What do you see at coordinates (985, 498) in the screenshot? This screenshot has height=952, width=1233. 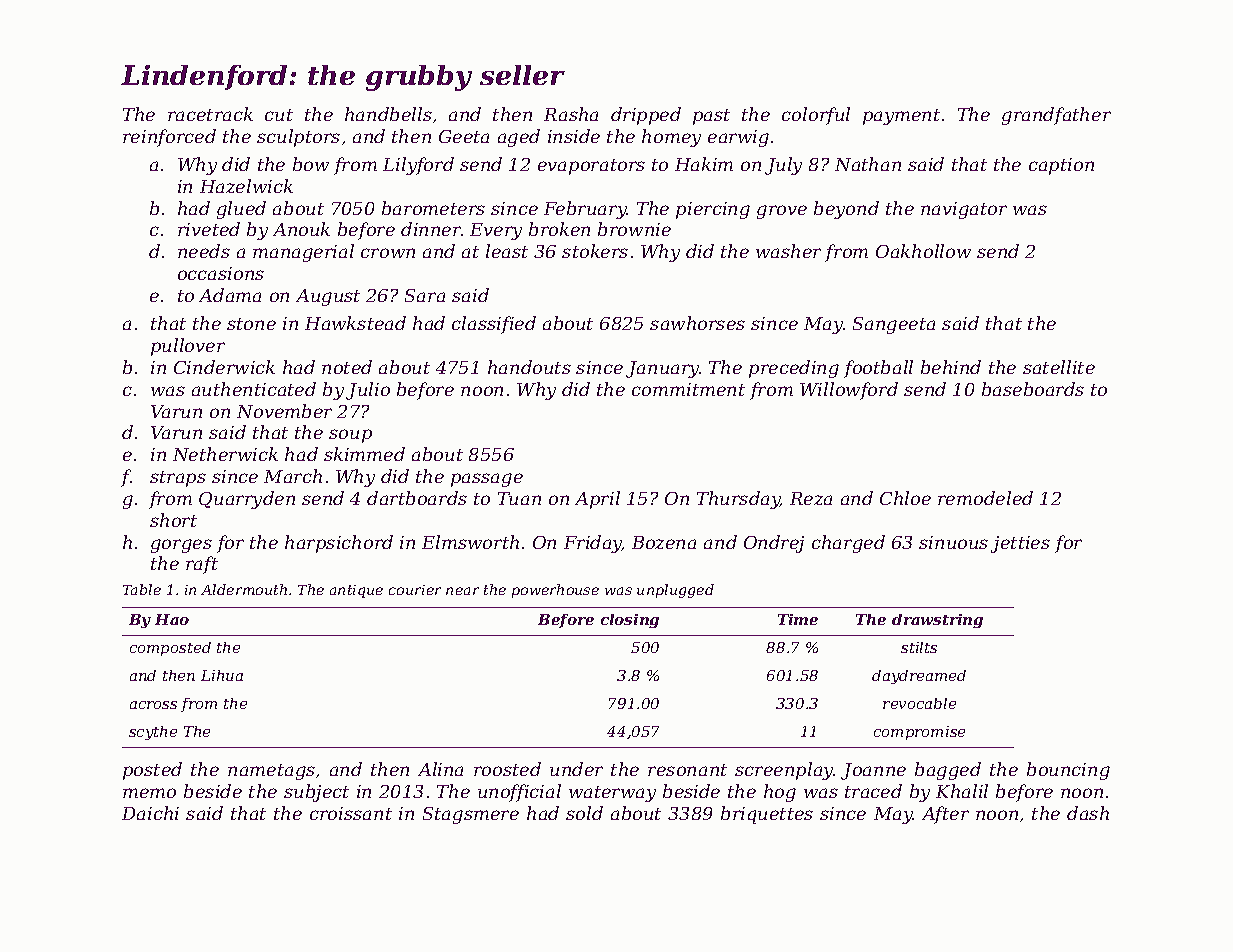 I see `remodeled` at bounding box center [985, 498].
